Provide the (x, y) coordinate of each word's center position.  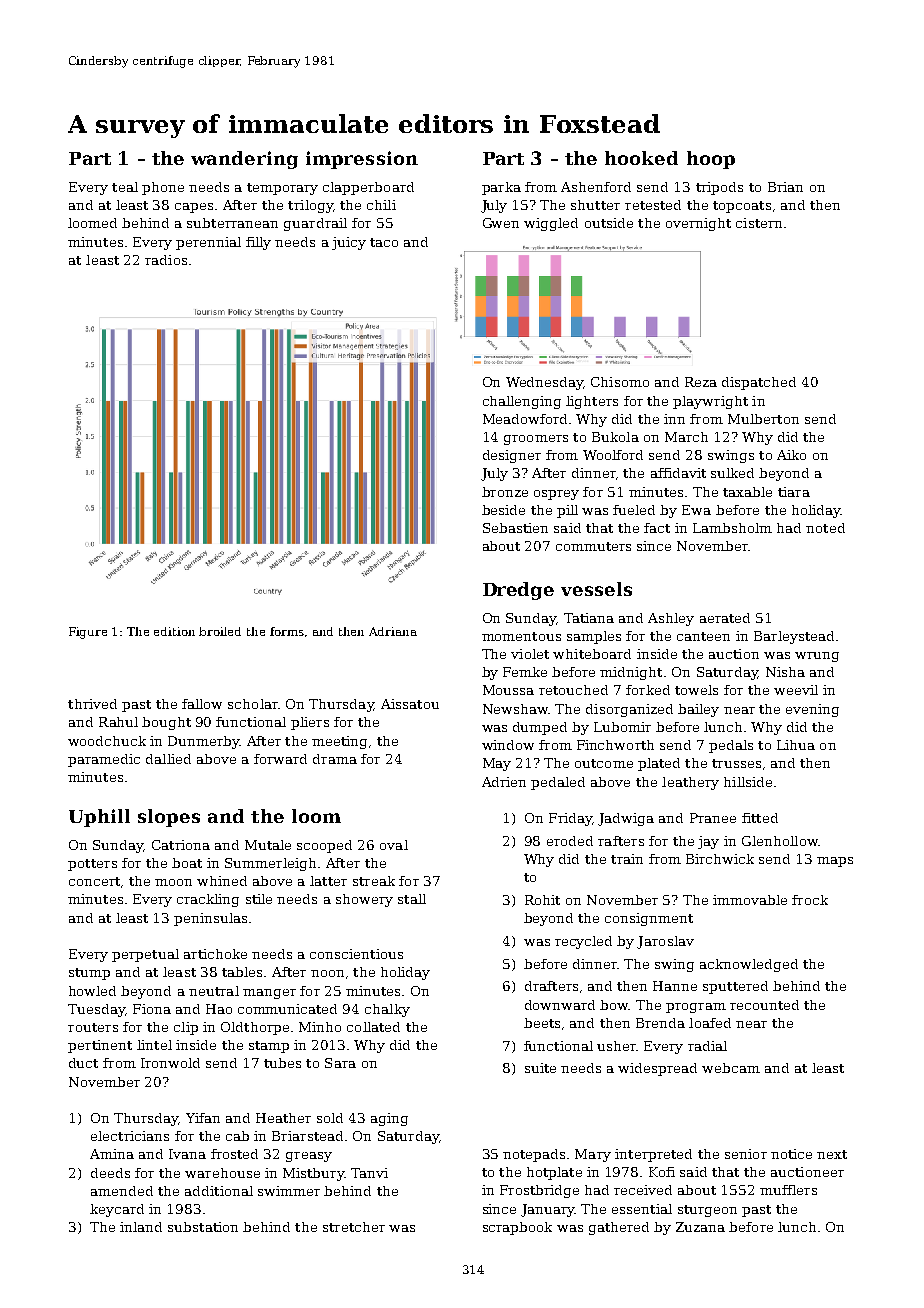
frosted (234, 1154)
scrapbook (517, 1228)
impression (362, 160)
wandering (244, 160)
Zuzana (700, 1227)
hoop (711, 160)
